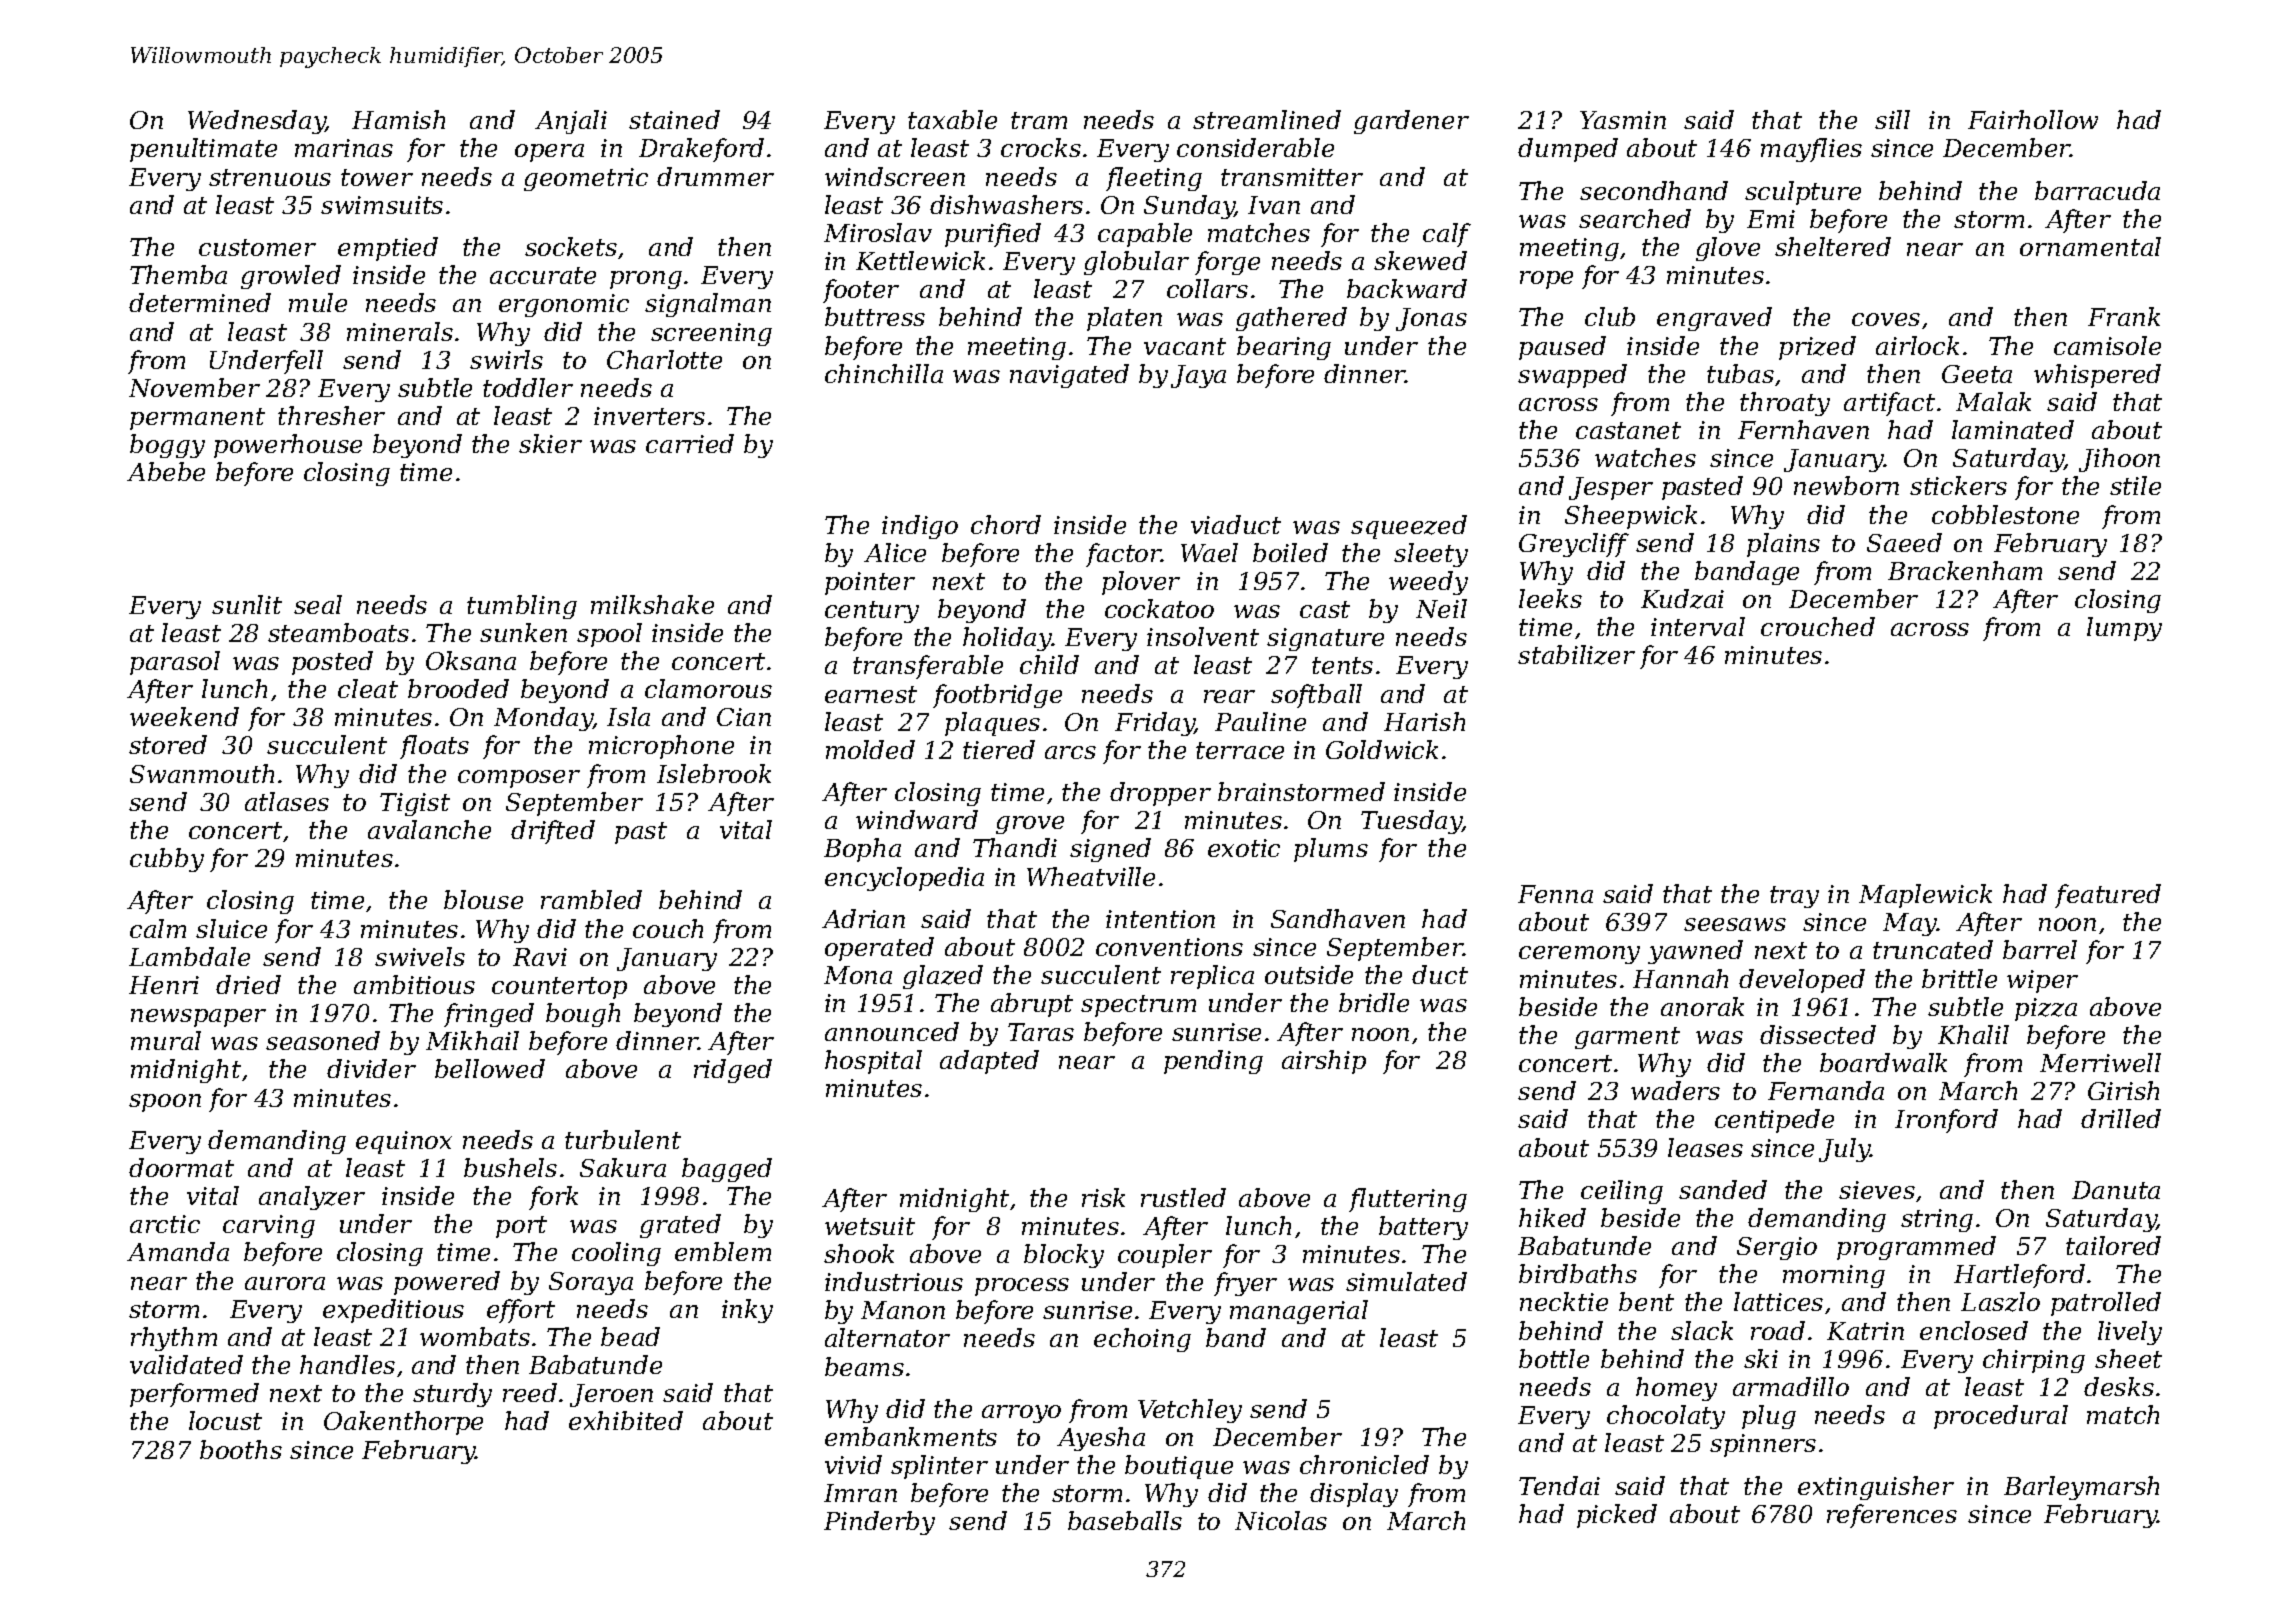  I want to click on swapped, so click(1572, 376).
